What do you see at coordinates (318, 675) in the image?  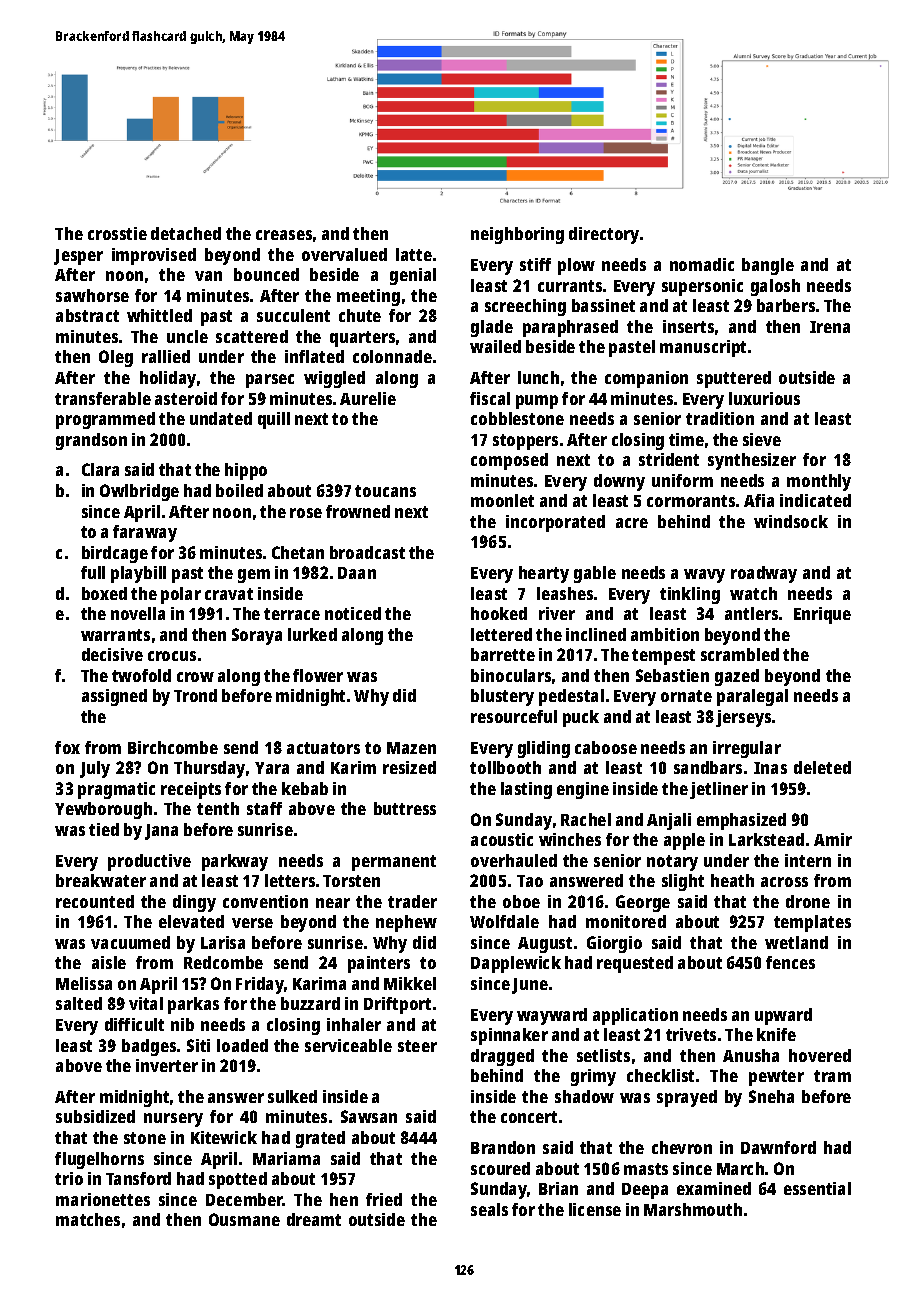 I see `flower` at bounding box center [318, 675].
